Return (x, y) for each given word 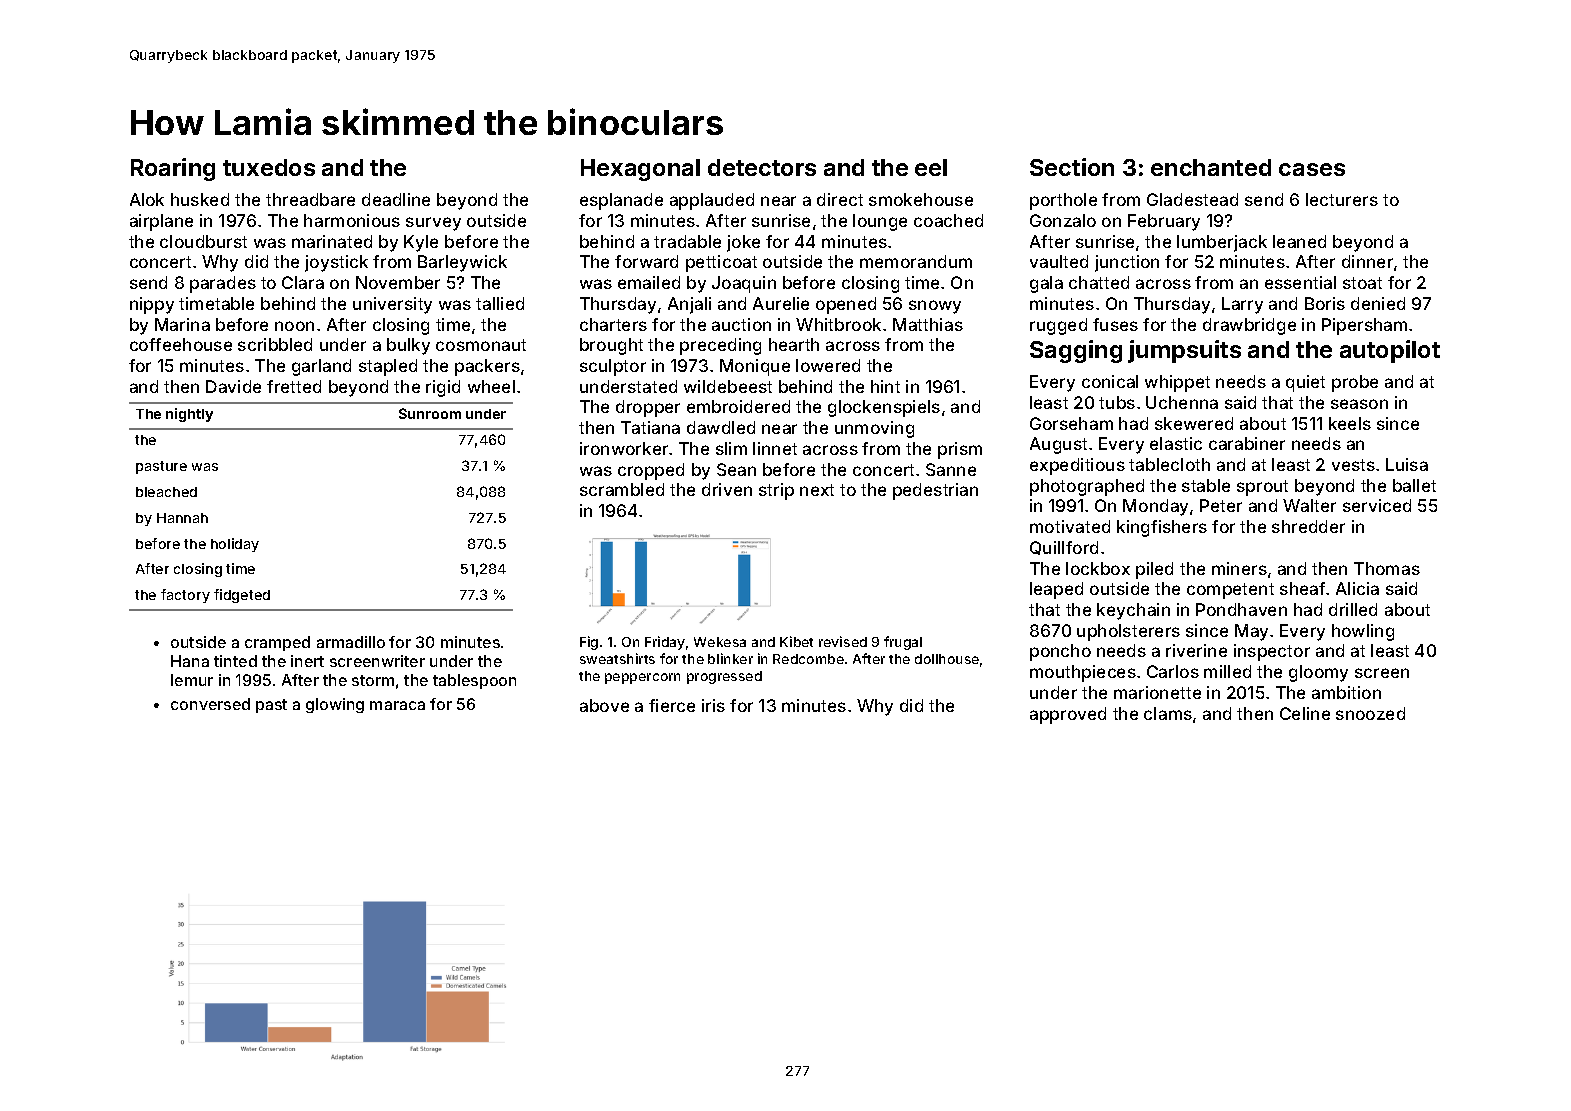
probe (1355, 383)
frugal (903, 643)
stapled (388, 367)
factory (185, 596)
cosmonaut (481, 345)
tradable (687, 241)
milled (1227, 671)
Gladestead (1192, 199)
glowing (335, 705)
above (604, 705)
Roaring (173, 169)
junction (1127, 263)
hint (885, 386)
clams (1168, 713)
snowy (935, 307)
